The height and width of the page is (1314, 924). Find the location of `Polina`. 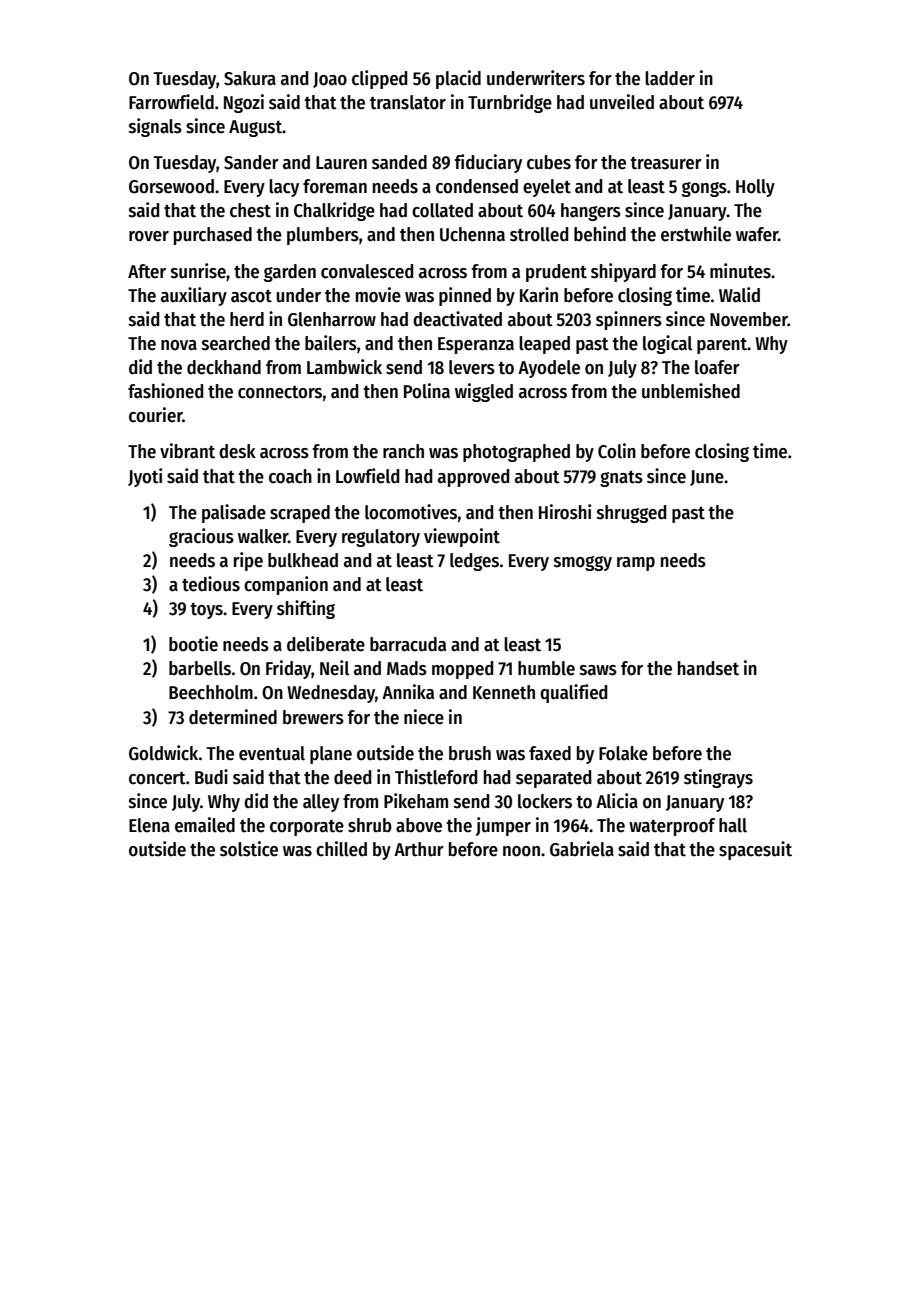

Polina is located at coordinates (427, 391).
